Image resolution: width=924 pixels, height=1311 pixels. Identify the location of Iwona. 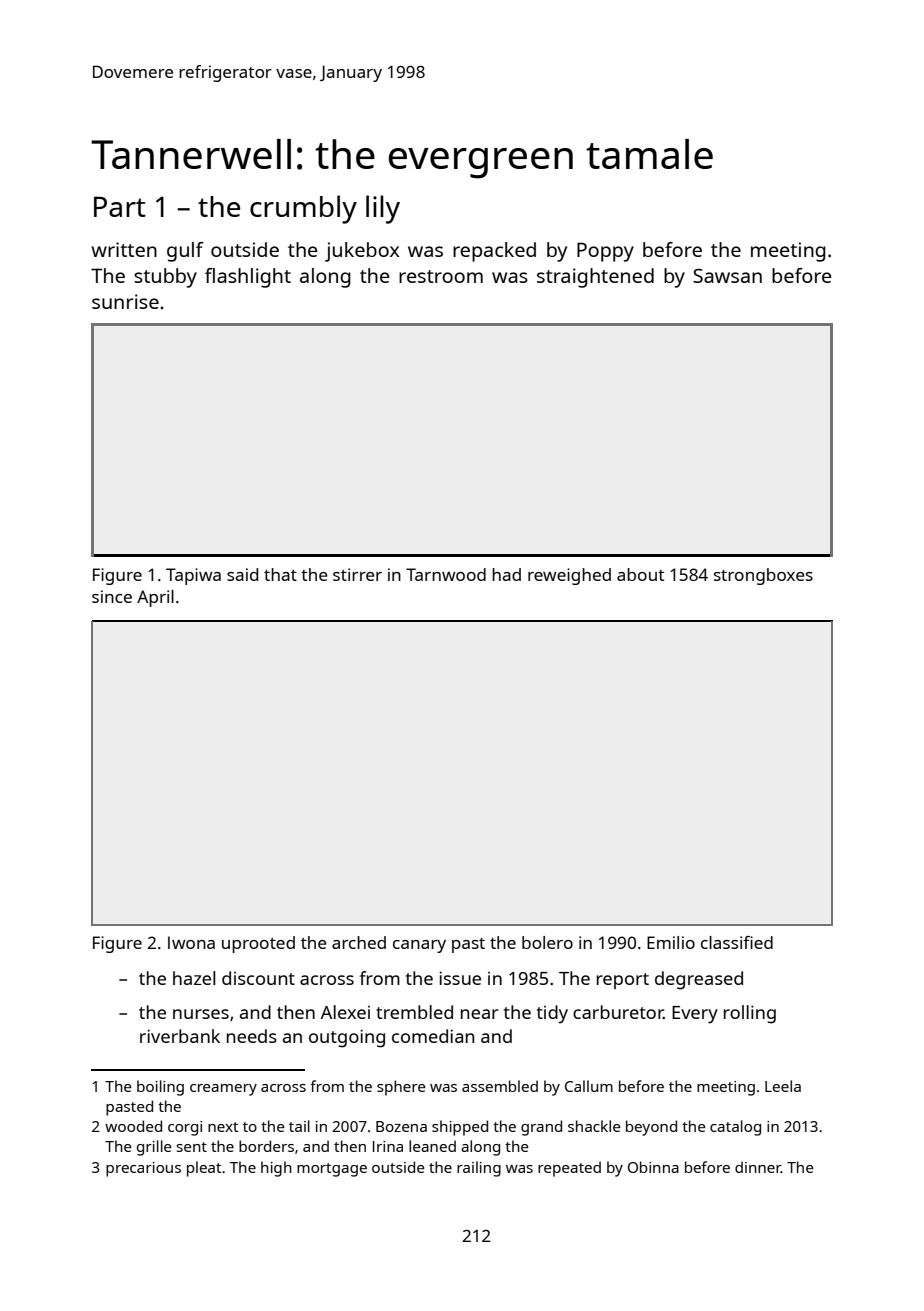
(191, 942).
